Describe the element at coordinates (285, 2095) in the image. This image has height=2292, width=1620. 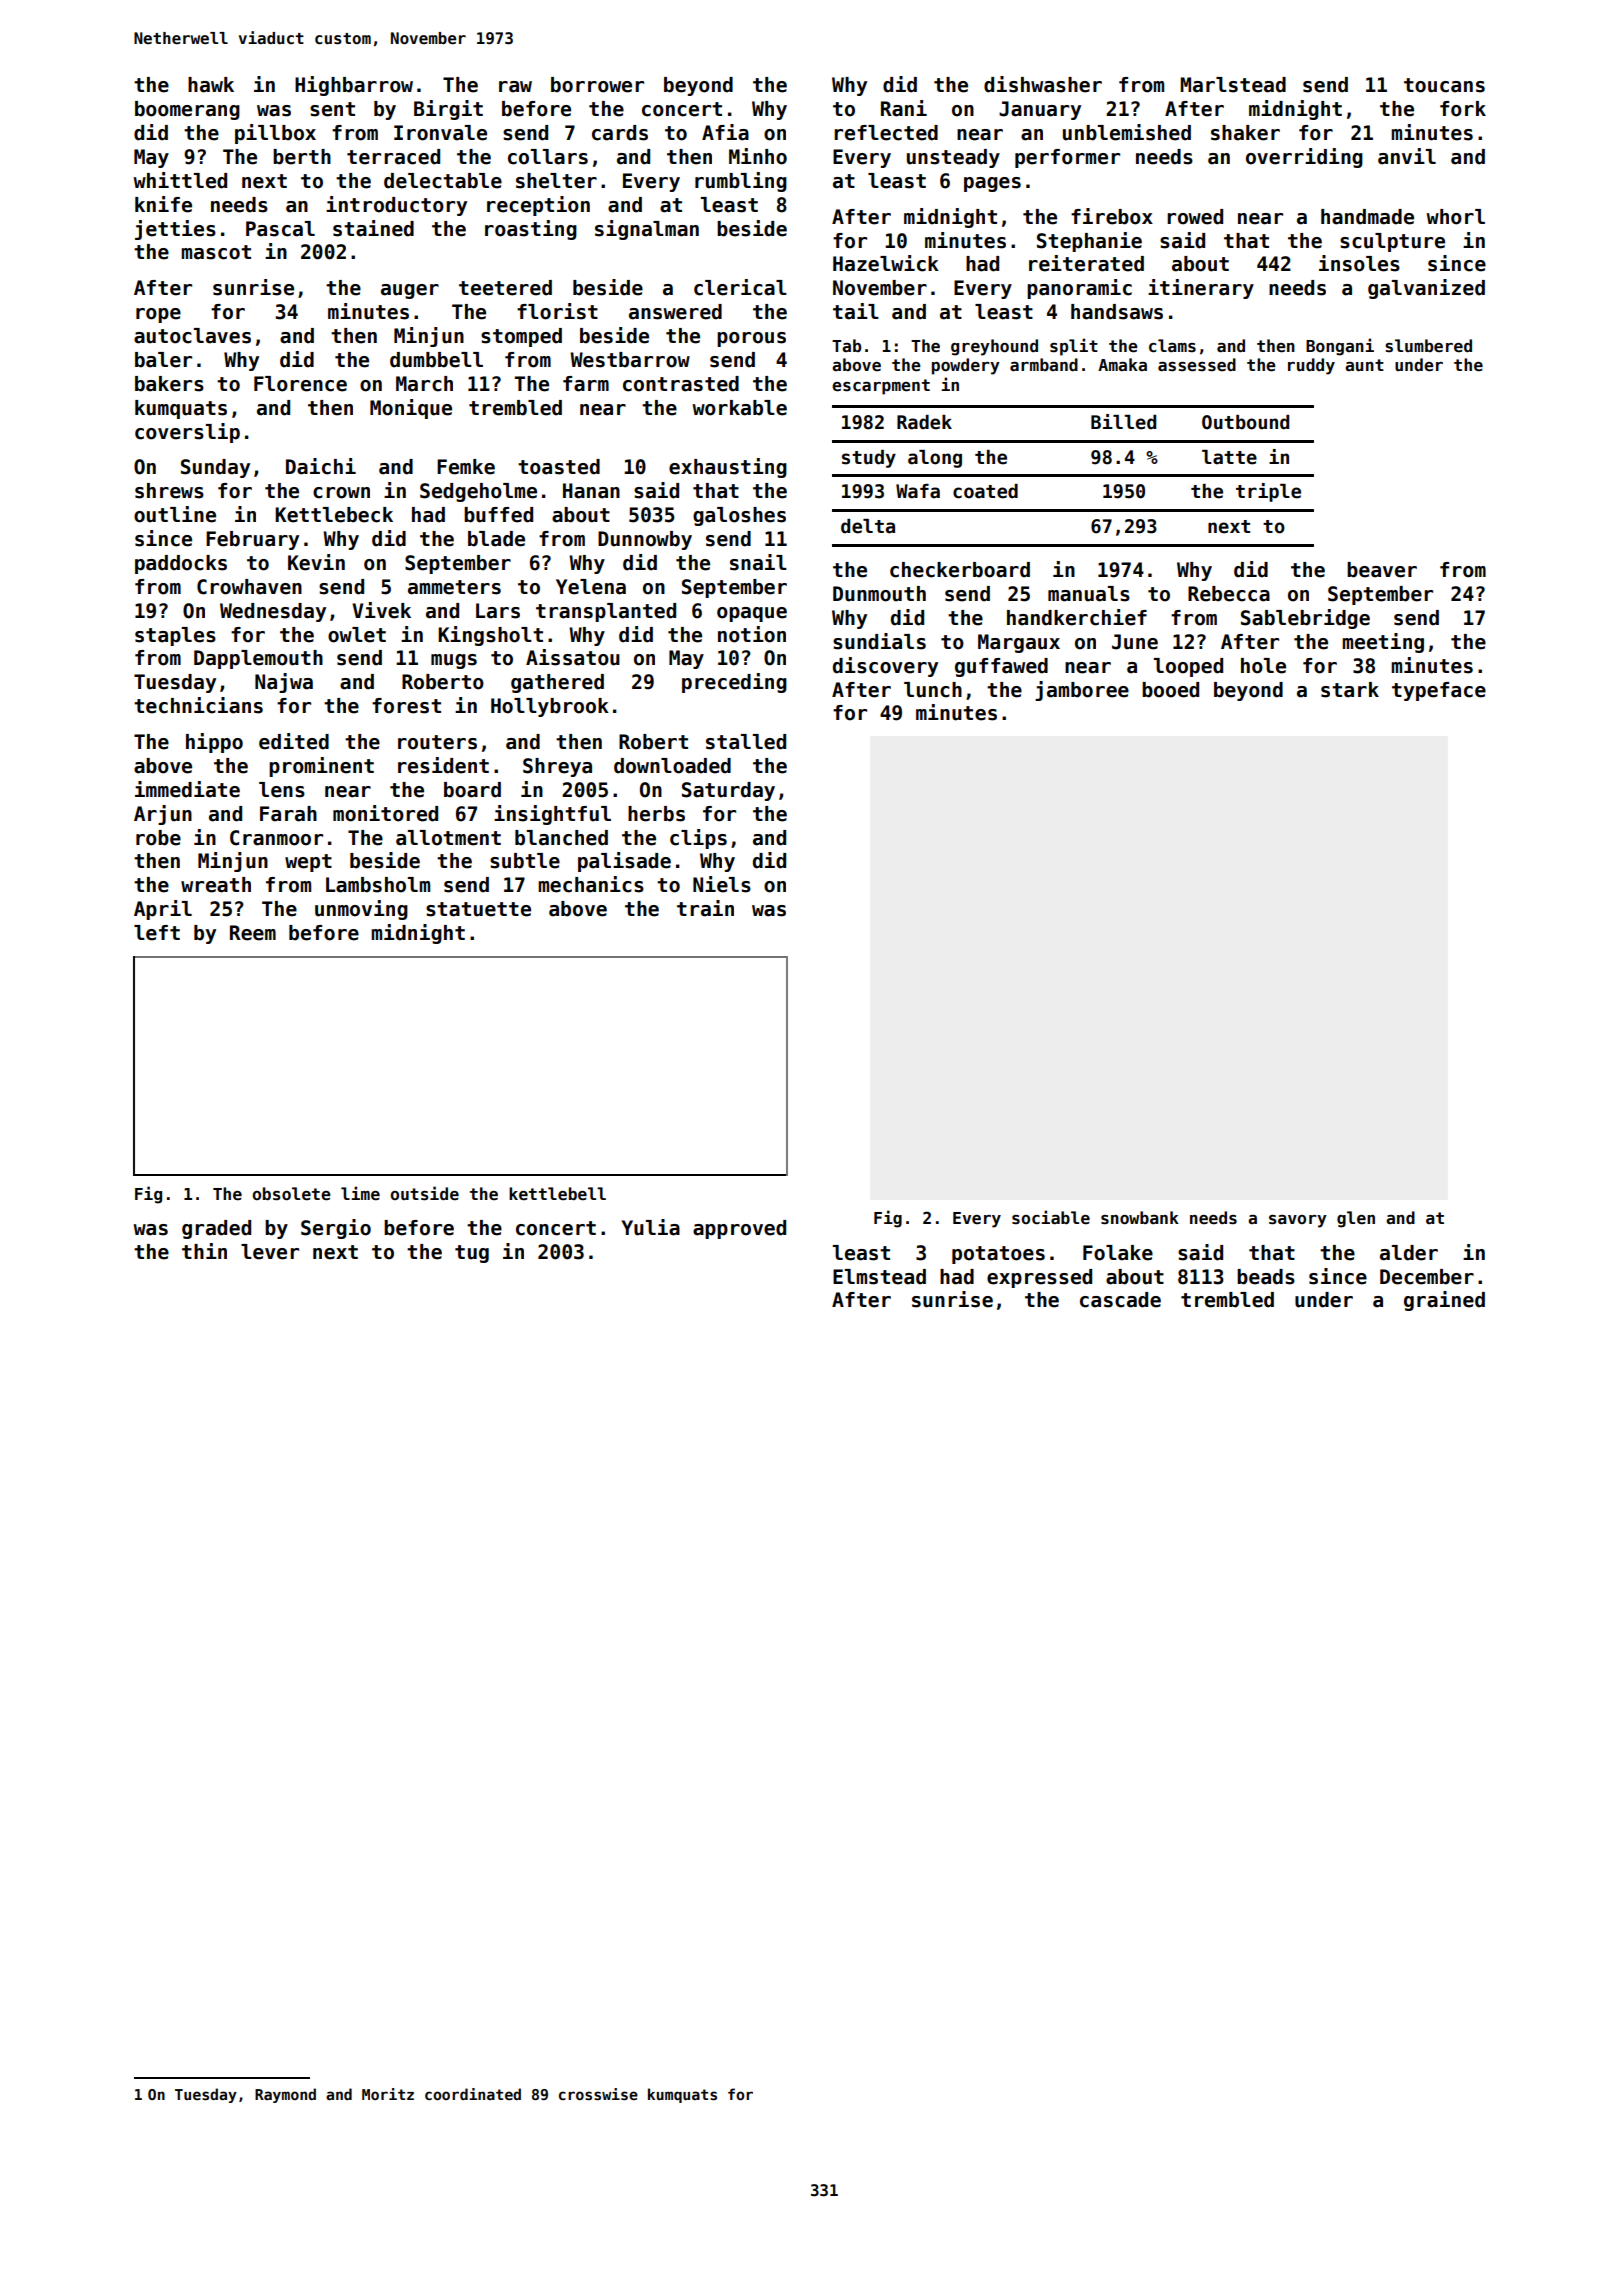
I see `Raymond` at that location.
